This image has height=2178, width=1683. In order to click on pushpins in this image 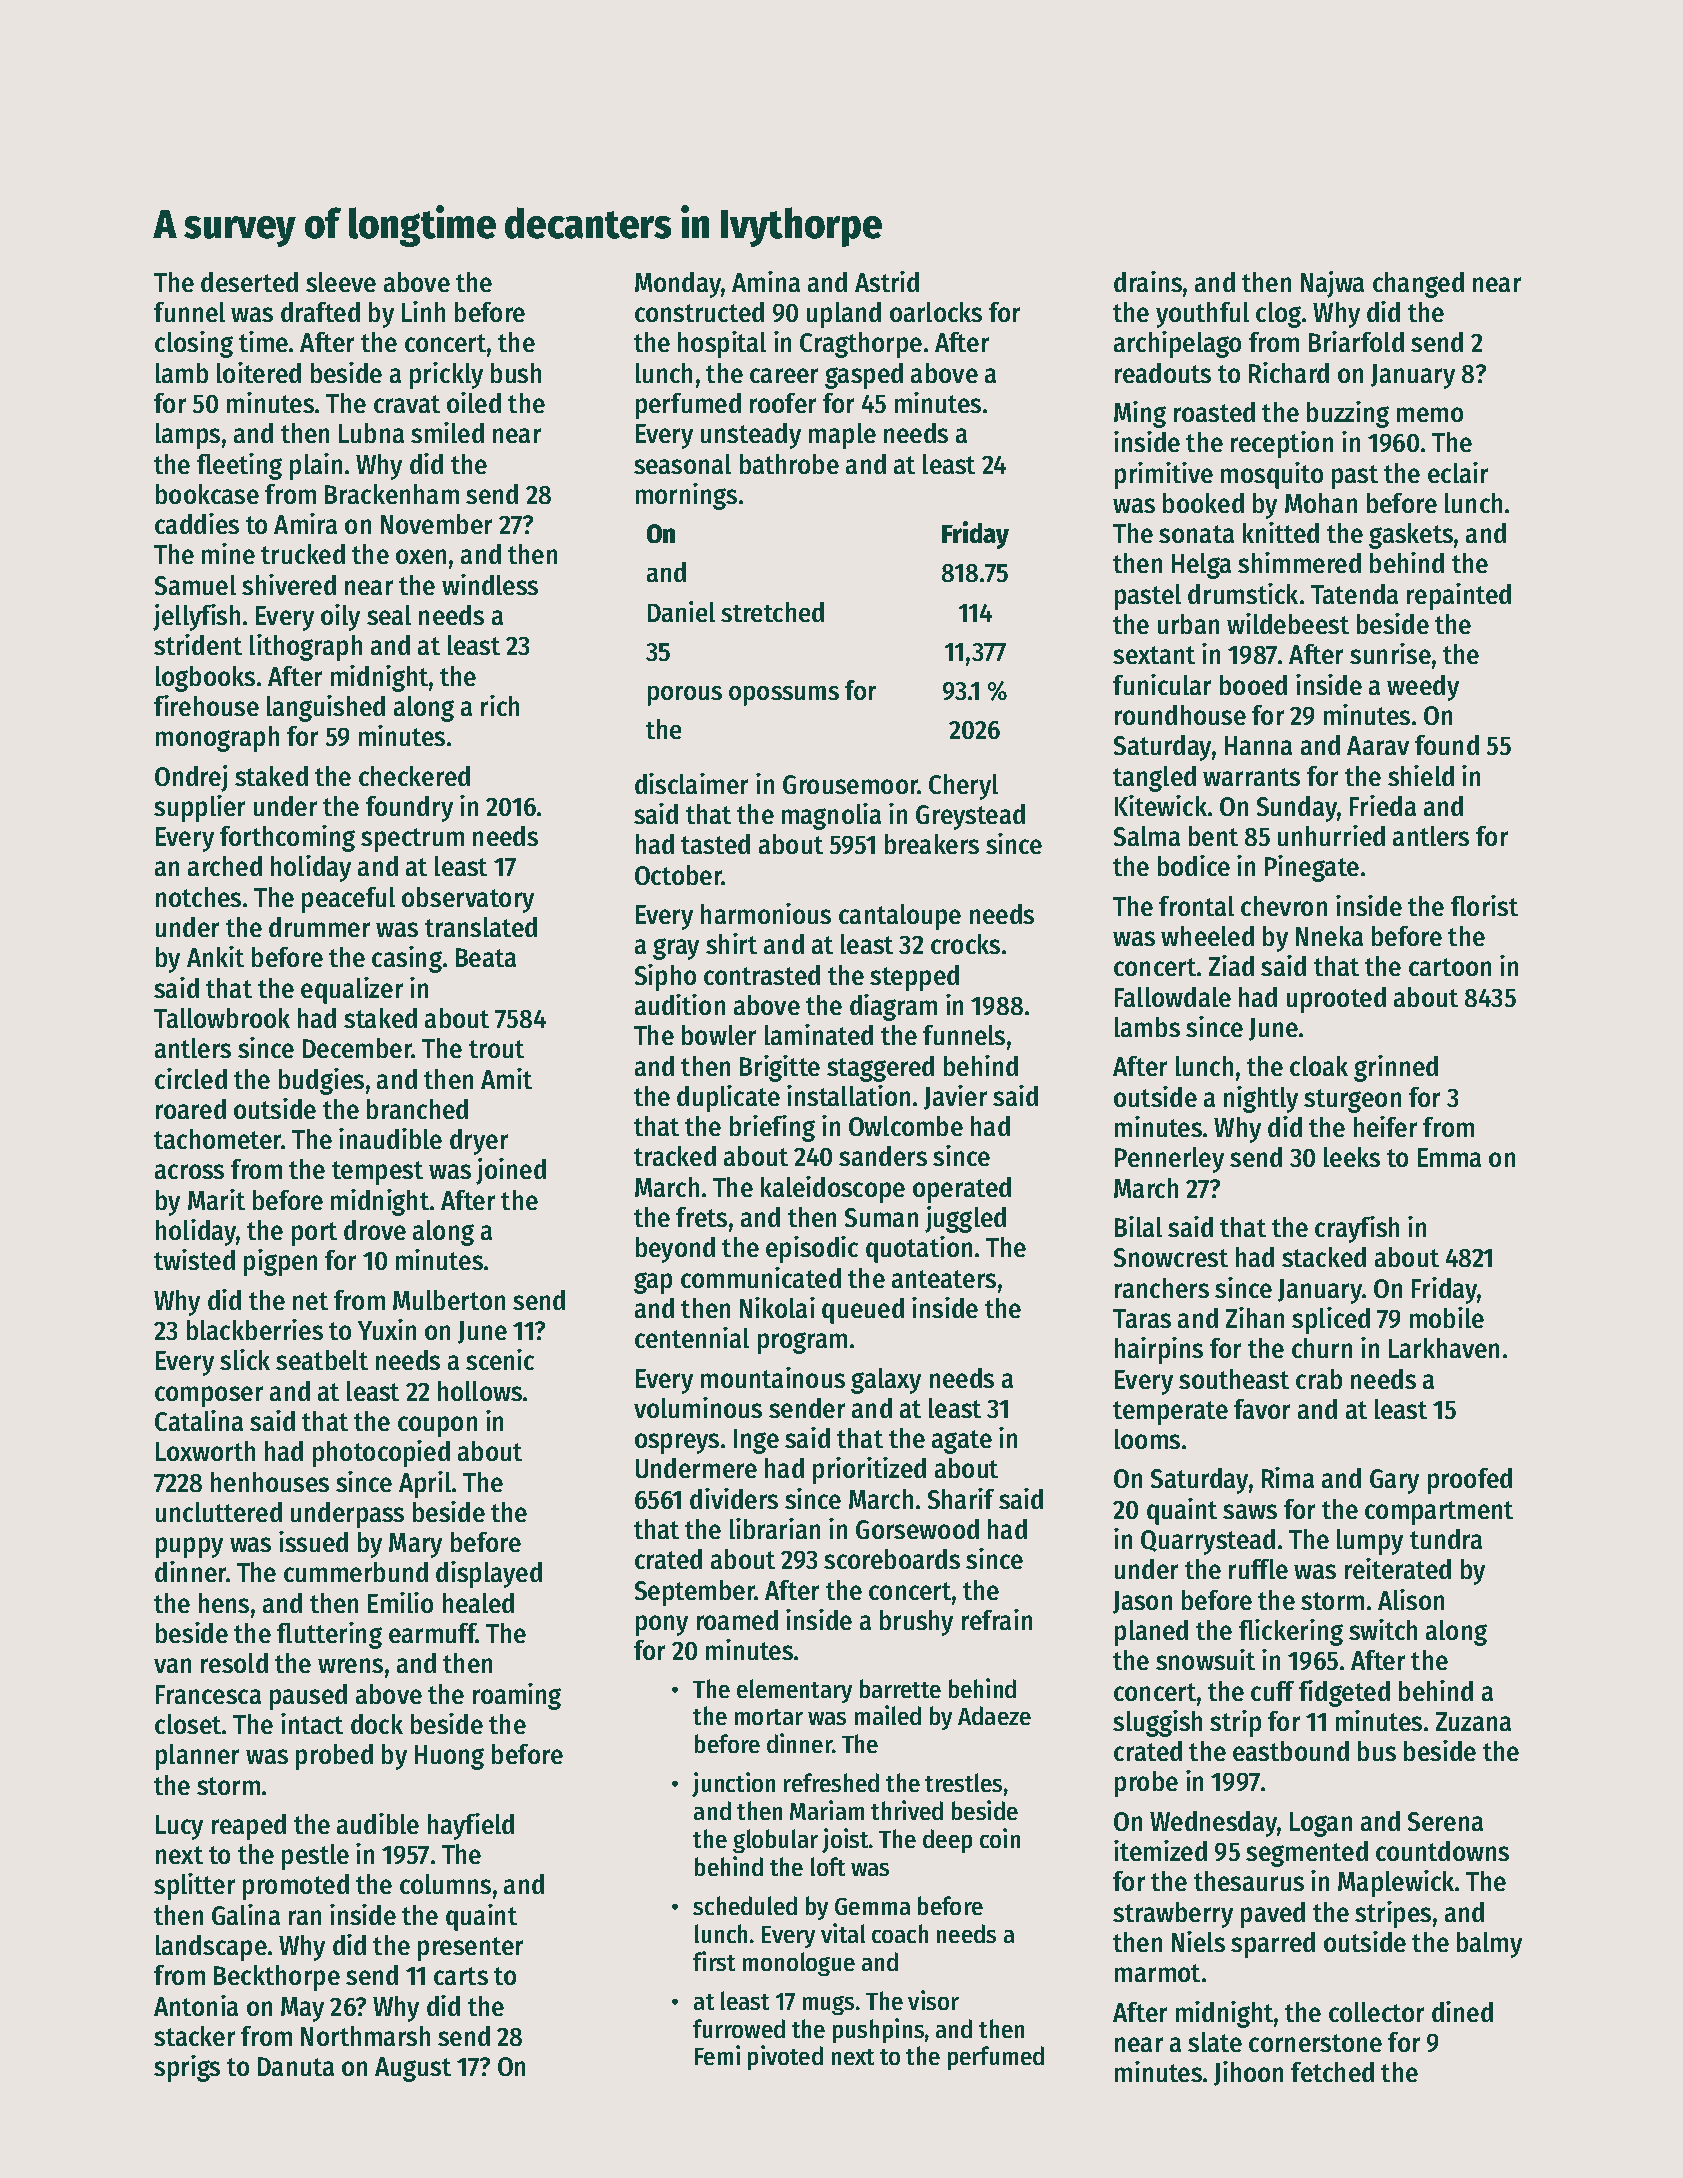, I will do `click(878, 2030)`.
